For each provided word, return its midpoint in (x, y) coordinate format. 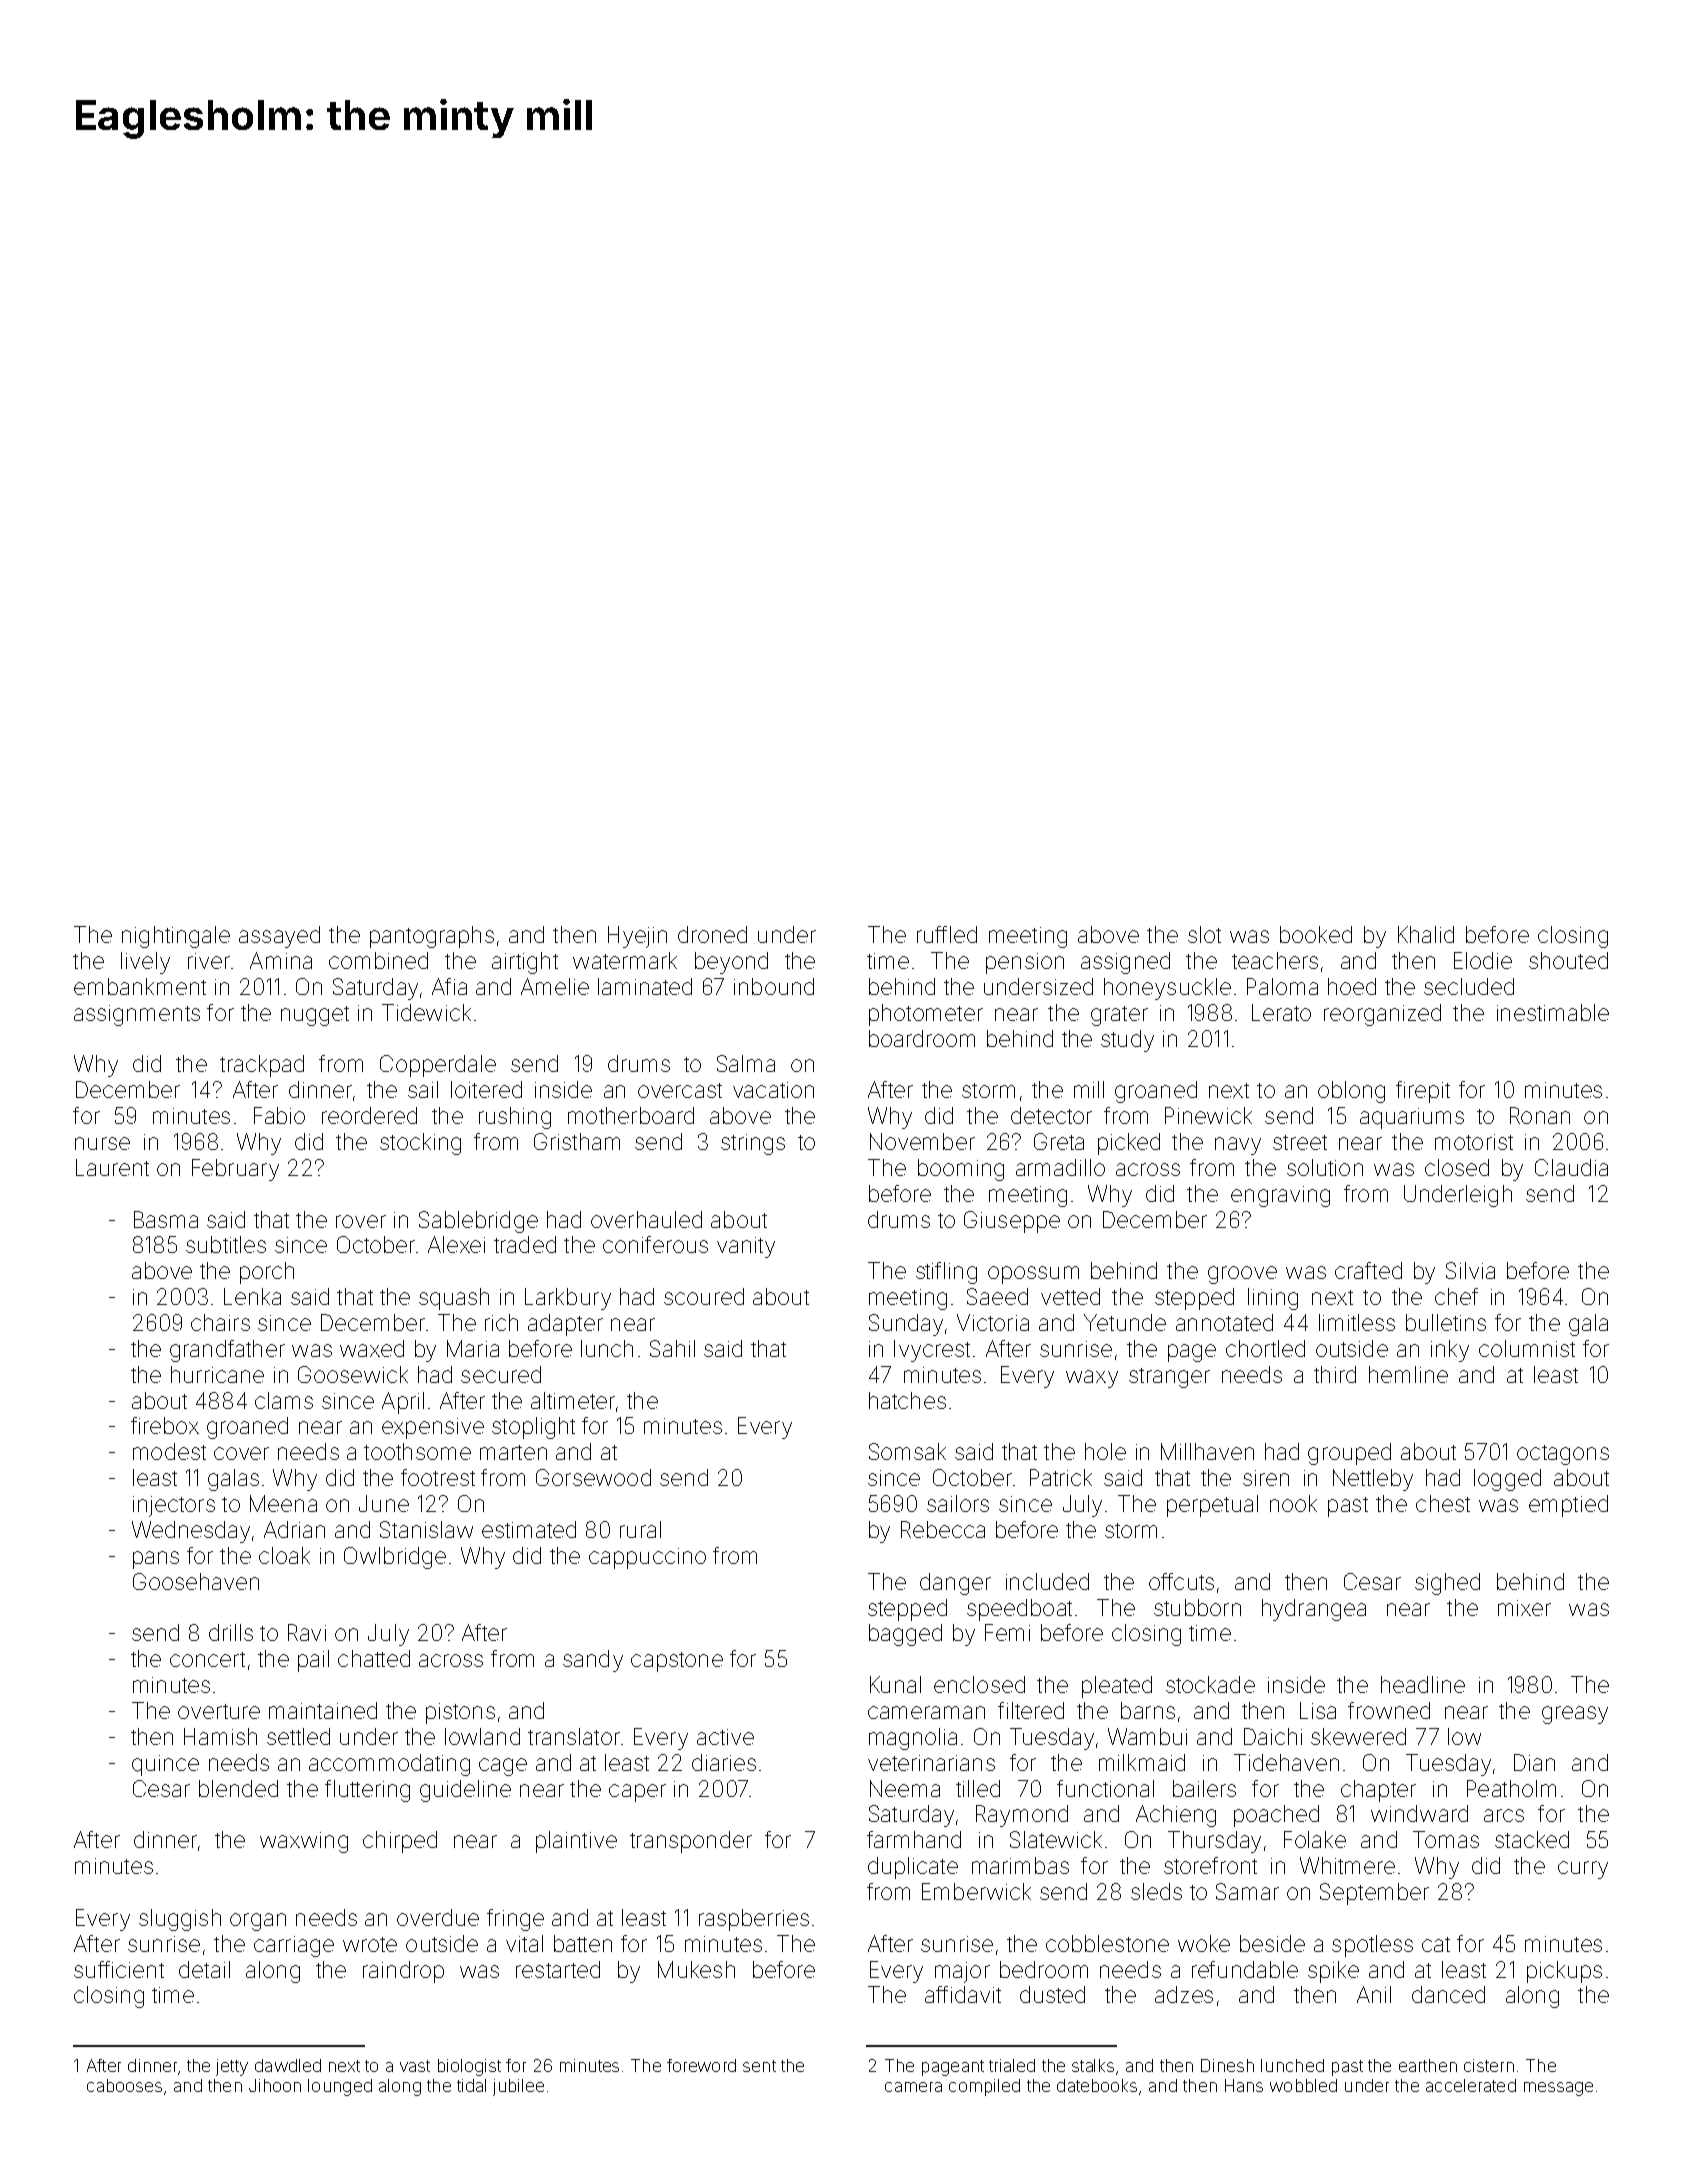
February (235, 1170)
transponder (691, 1842)
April (403, 1403)
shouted (1568, 960)
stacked (1532, 1839)
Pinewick (1208, 1115)
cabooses (124, 2085)
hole (1105, 1451)
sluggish (180, 1920)
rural (640, 1529)
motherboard (631, 1115)
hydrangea (1314, 1610)
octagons (1563, 1455)
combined (378, 960)
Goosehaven (196, 1581)
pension (1025, 963)
